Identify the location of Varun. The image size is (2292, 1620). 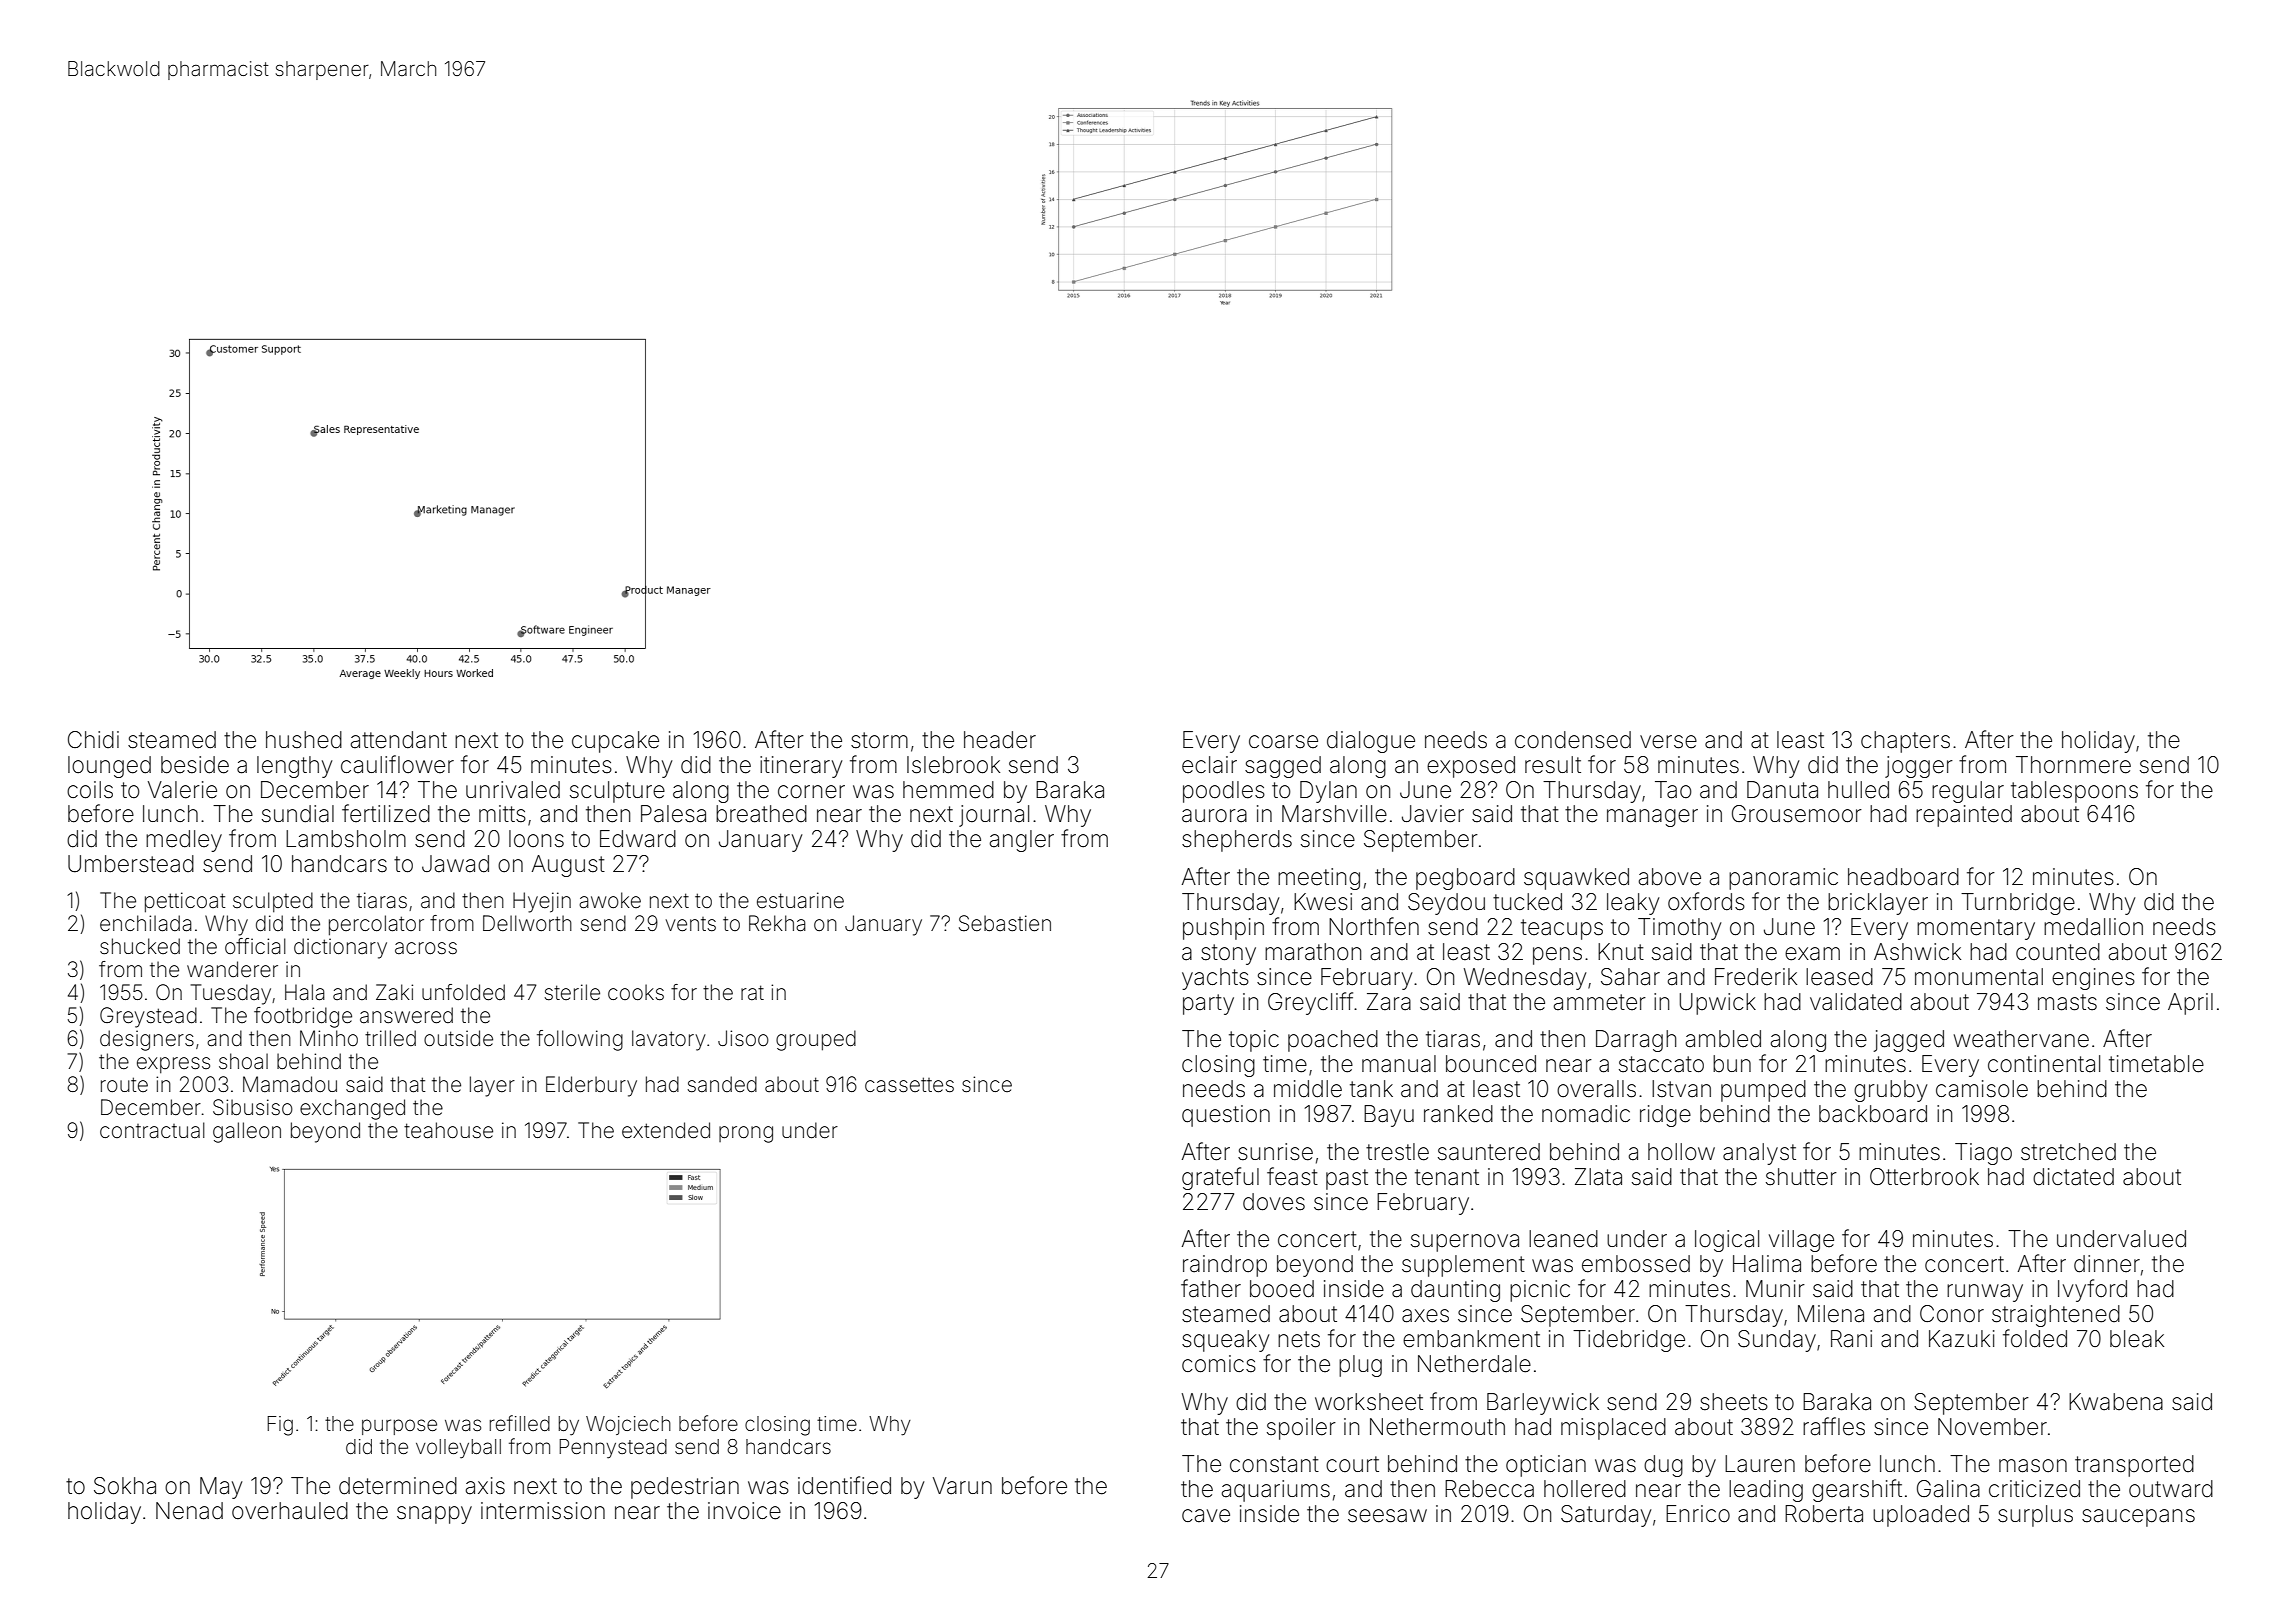
(962, 1486).
